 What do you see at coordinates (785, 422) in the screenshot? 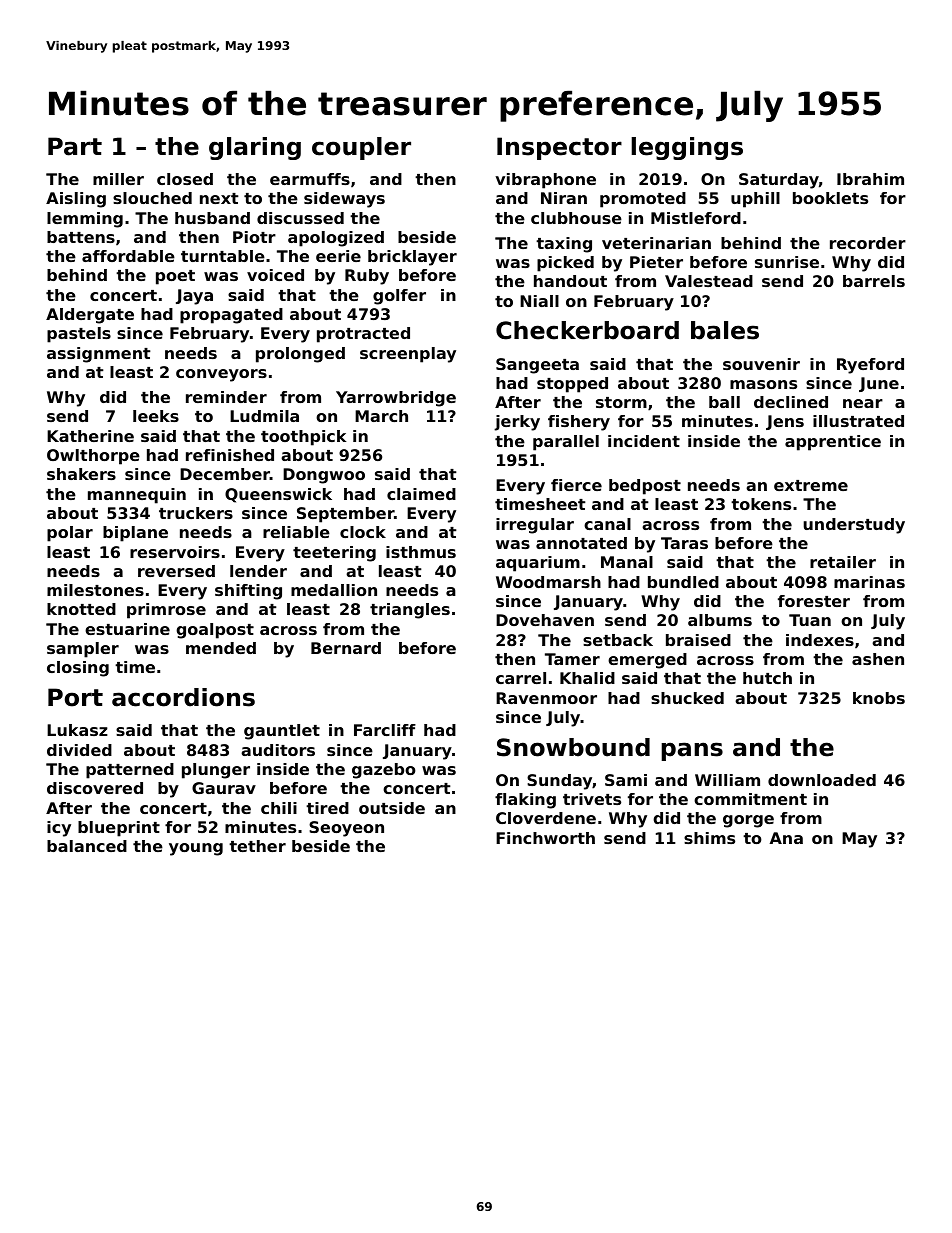
I see `Jens` at bounding box center [785, 422].
